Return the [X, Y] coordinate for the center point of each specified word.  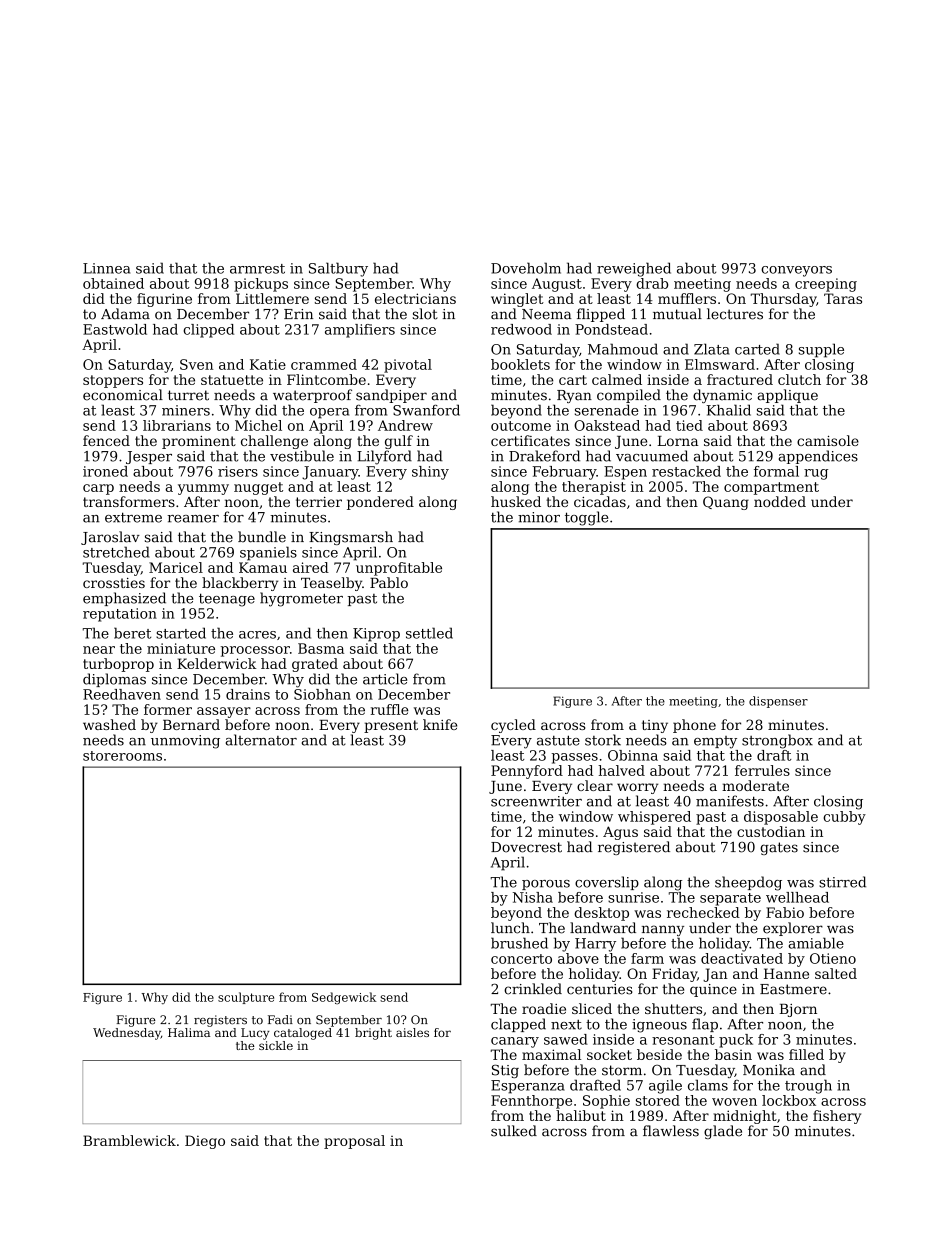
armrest [257, 269]
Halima [189, 1032]
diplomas [114, 680]
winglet [517, 300]
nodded [780, 501]
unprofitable [399, 569]
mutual [677, 314]
